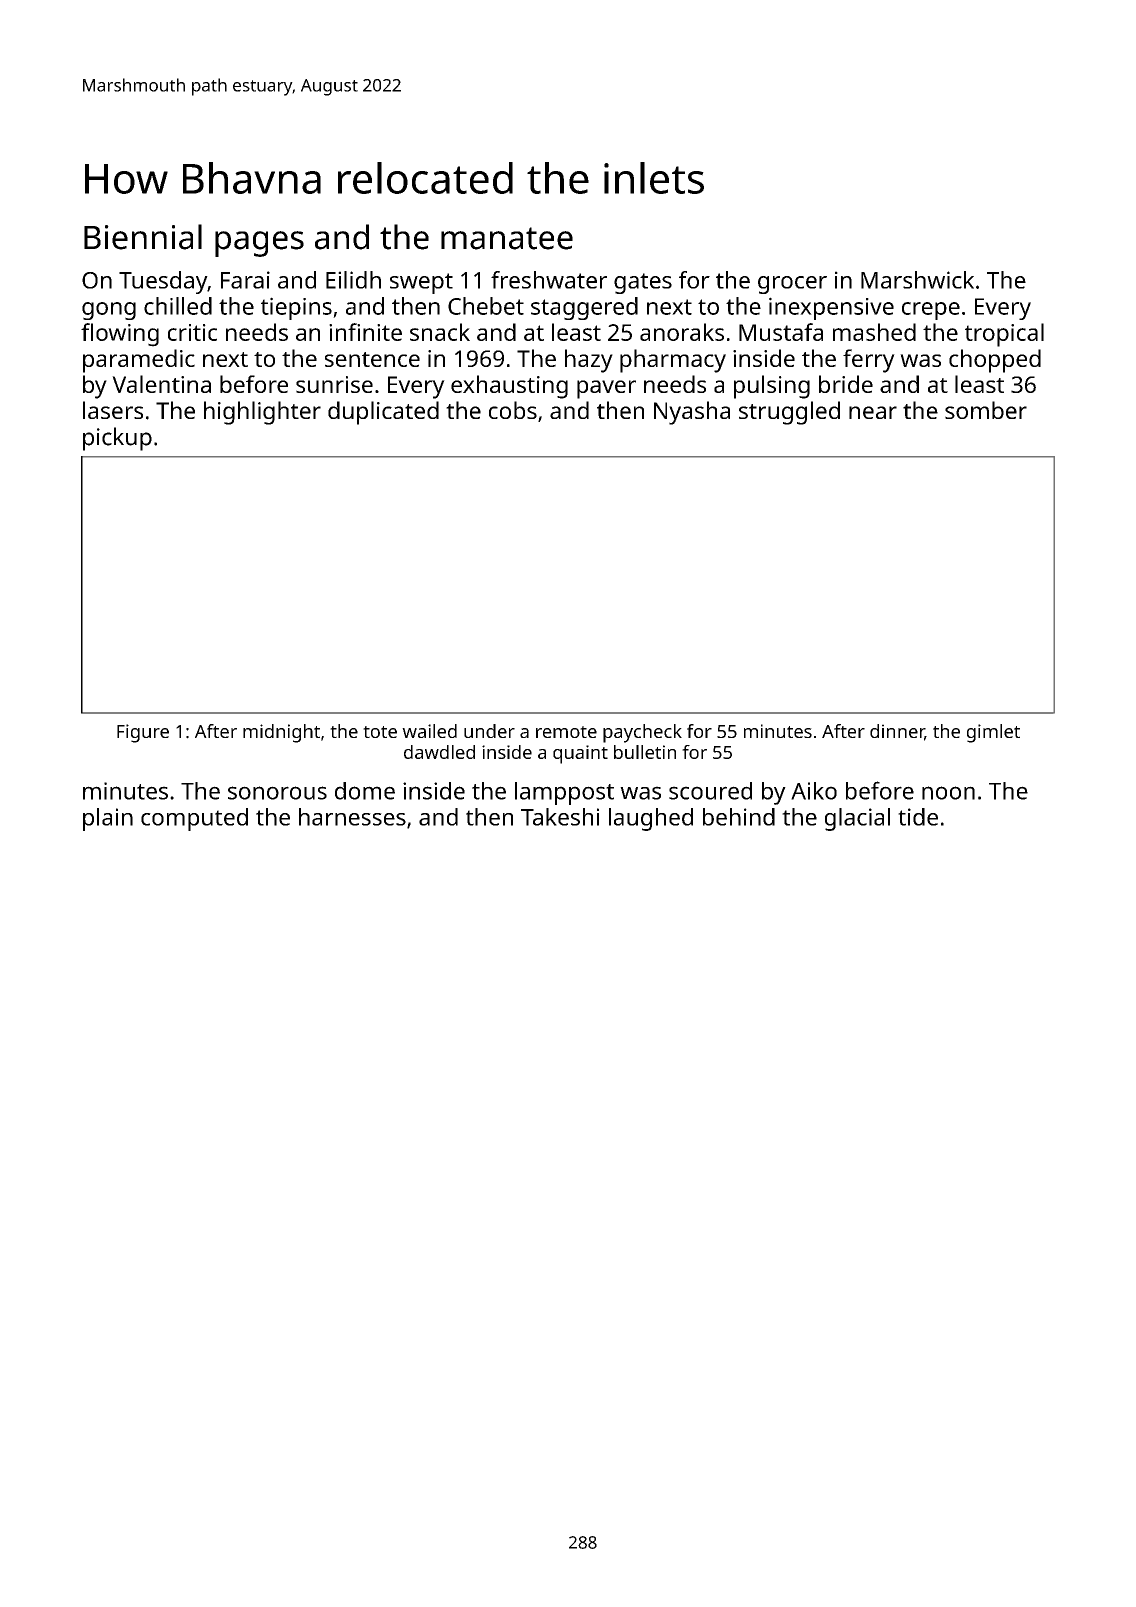  Describe the element at coordinates (739, 817) in the screenshot. I see `behind` at that location.
